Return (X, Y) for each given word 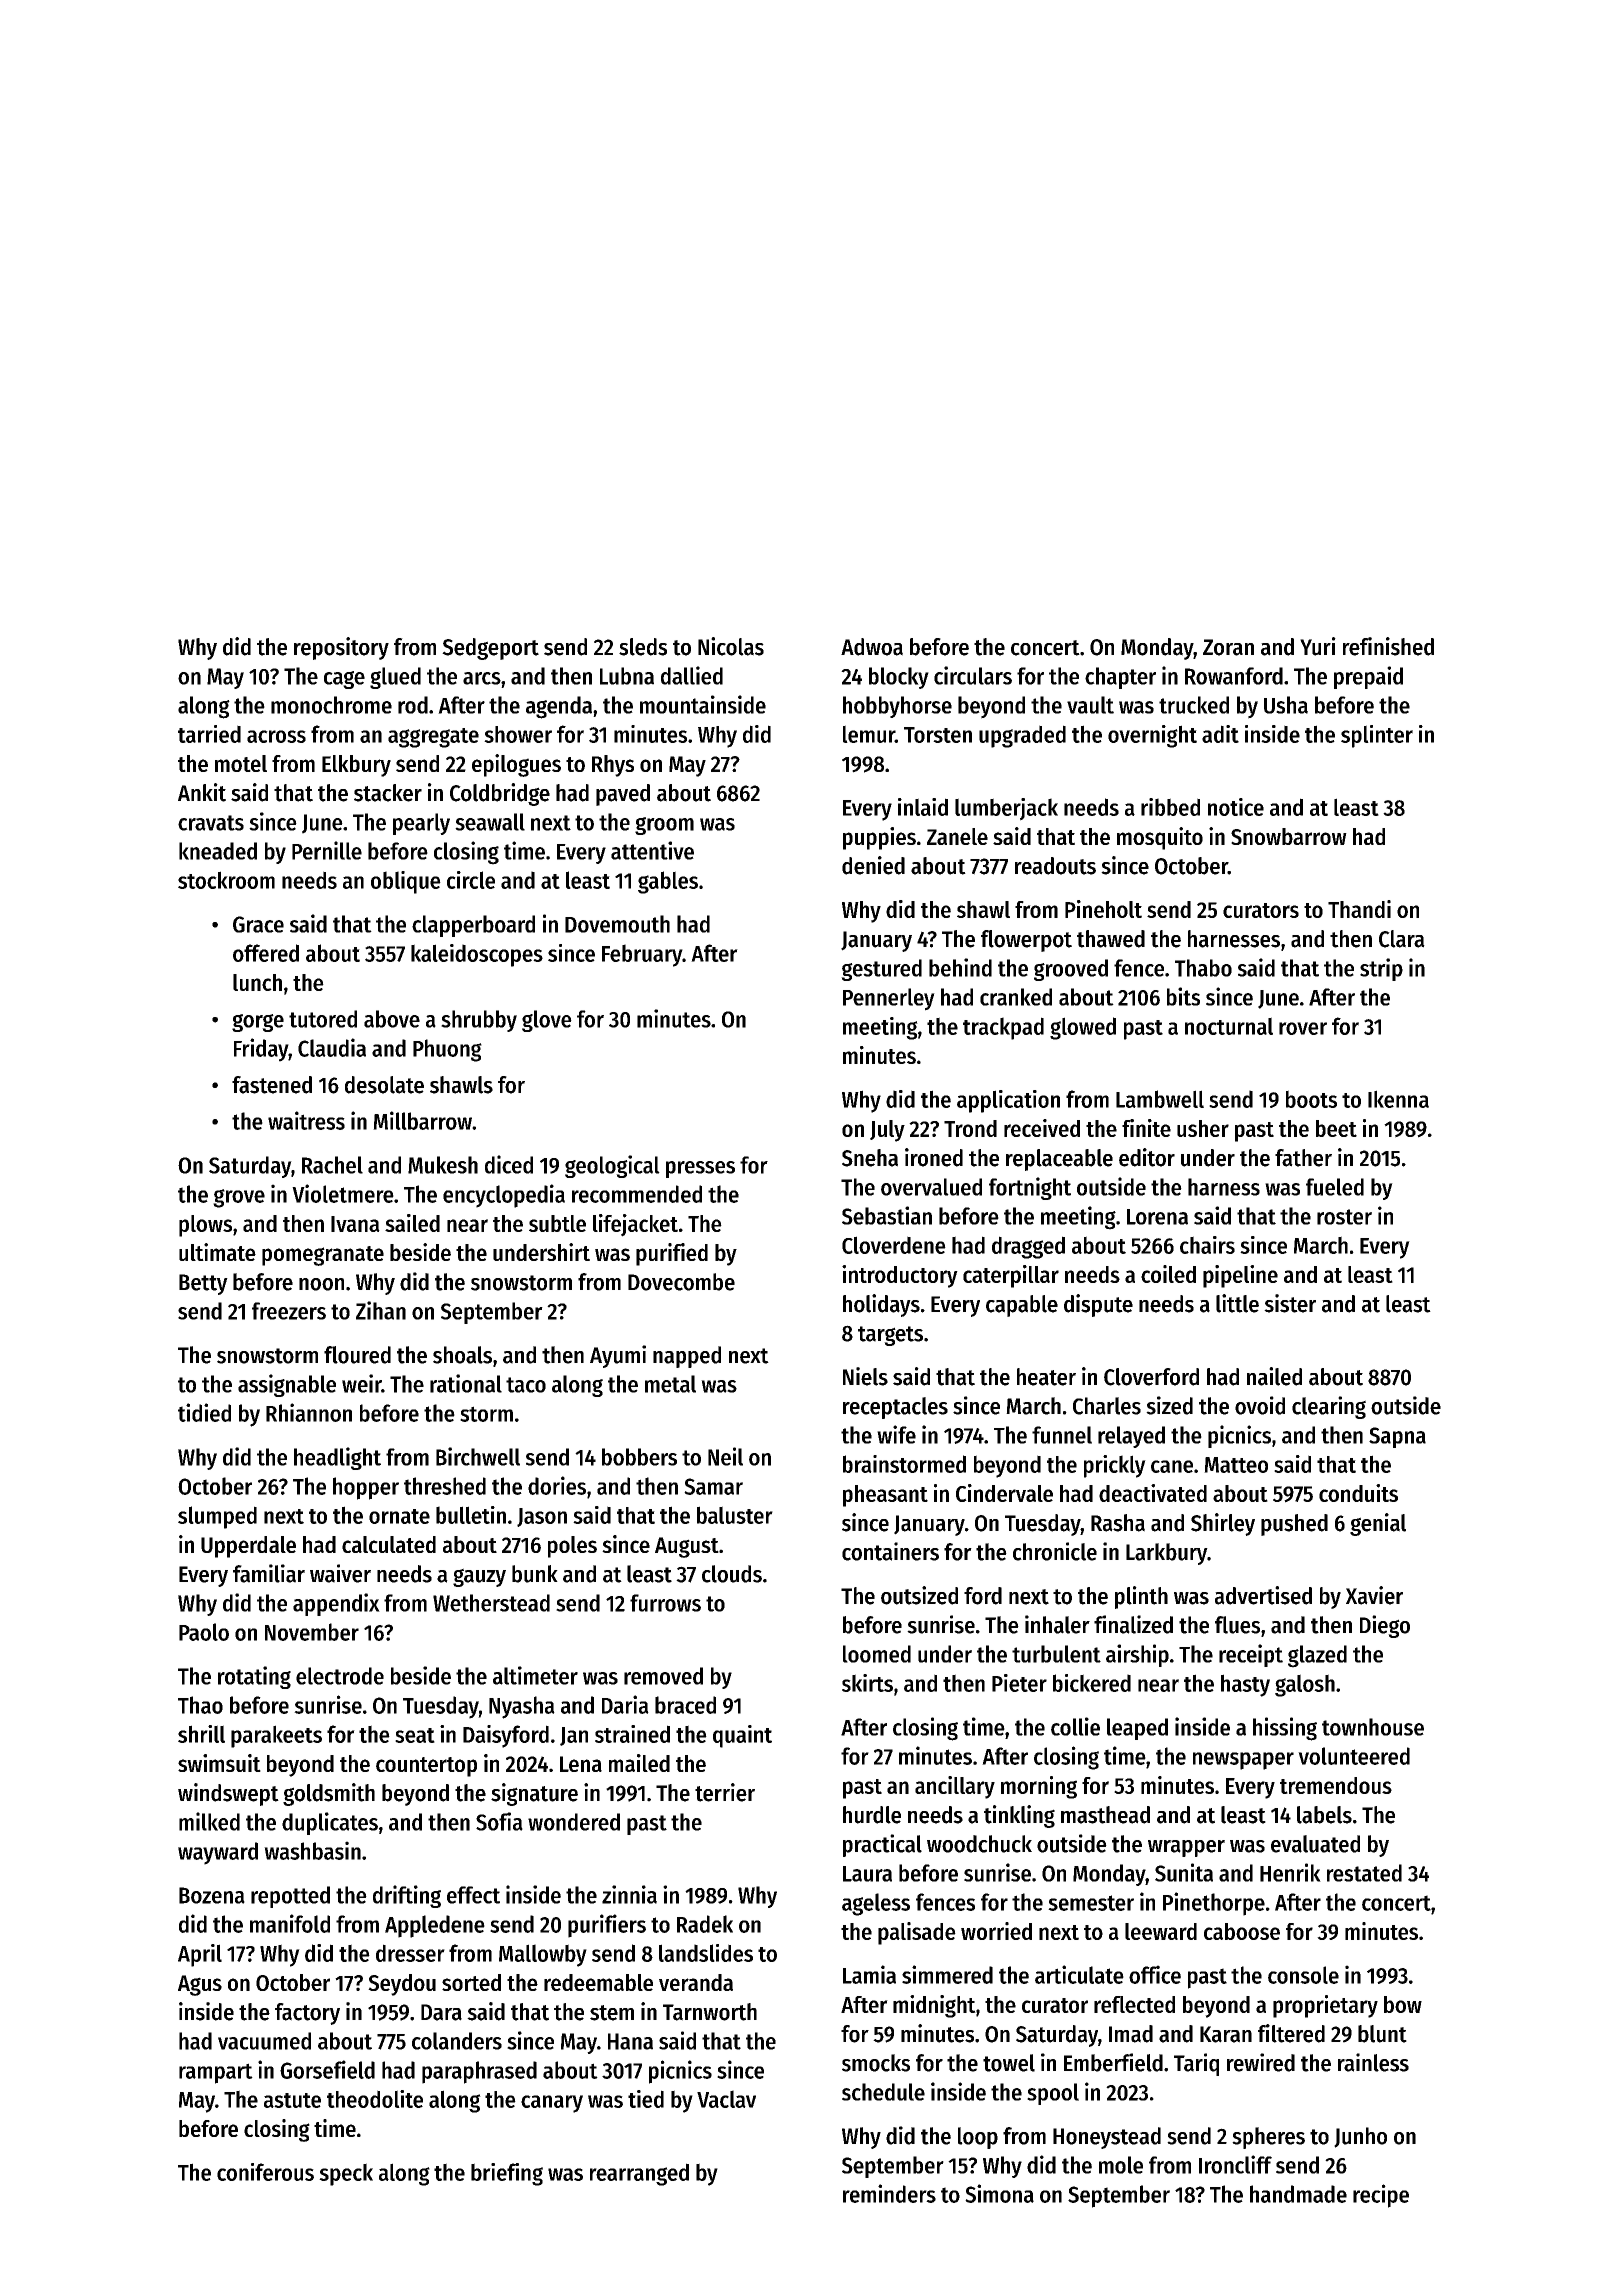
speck (346, 2174)
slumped (217, 1517)
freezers (289, 1311)
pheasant (885, 1496)
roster (1344, 1217)
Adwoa (872, 647)
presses (700, 1169)
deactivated (1153, 1493)
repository (341, 648)
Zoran (1228, 647)
